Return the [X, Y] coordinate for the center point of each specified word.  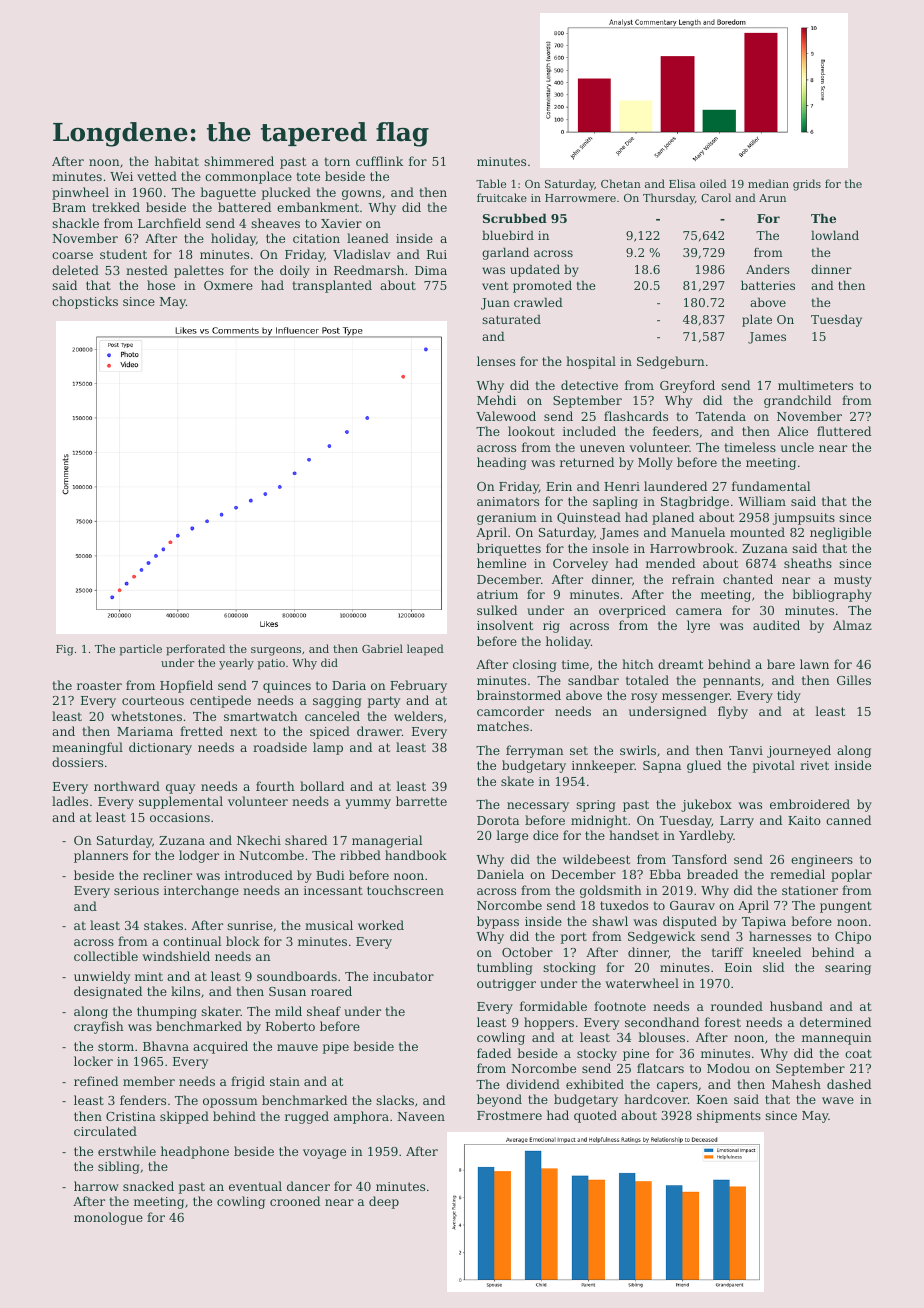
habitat [177, 161]
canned [848, 820]
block [243, 941]
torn [337, 161]
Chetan [621, 183]
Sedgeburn [671, 362]
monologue [108, 1218]
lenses [496, 361]
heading [502, 463]
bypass [498, 922]
